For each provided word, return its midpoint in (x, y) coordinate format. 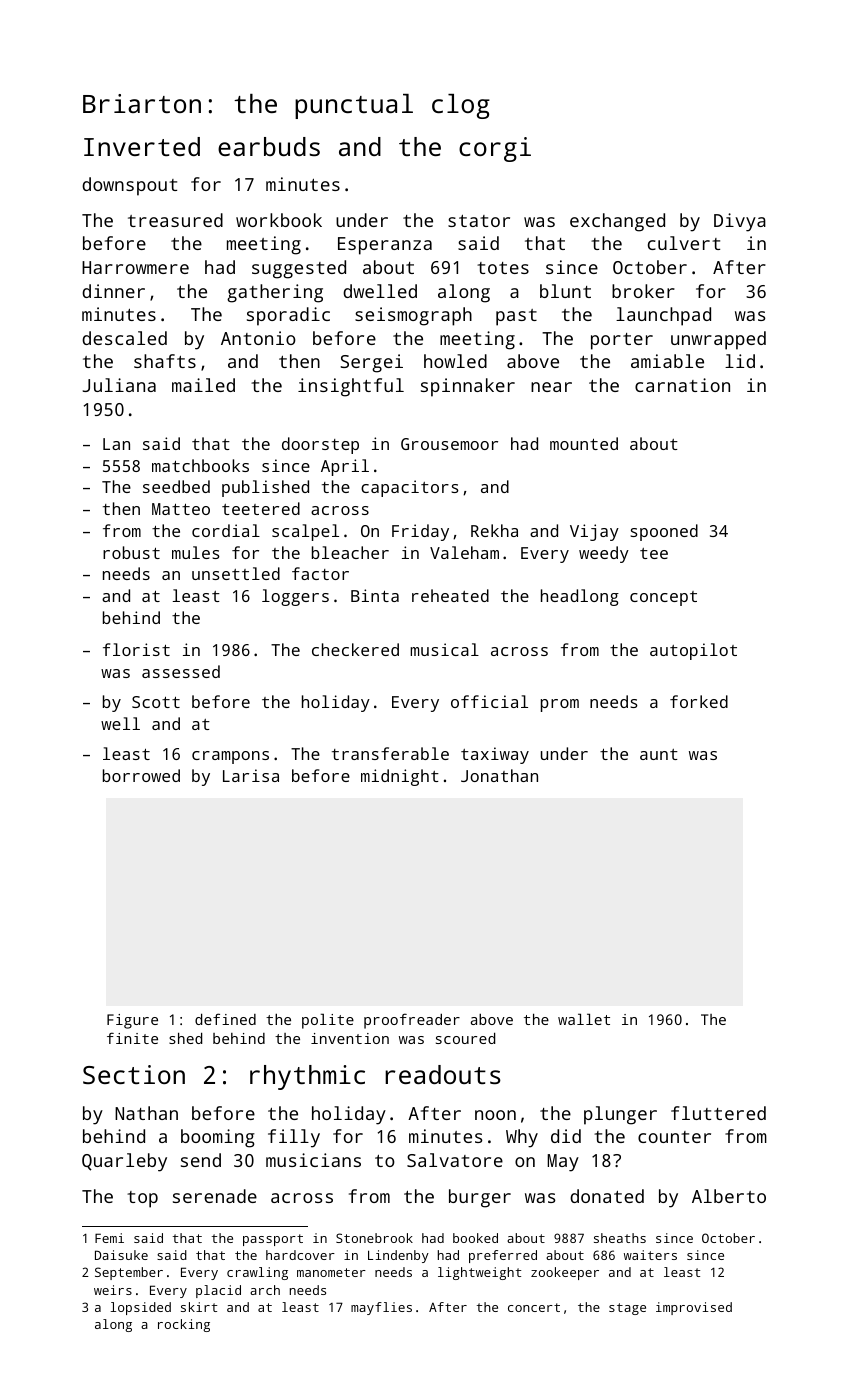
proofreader (412, 1021)
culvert (684, 243)
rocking (184, 1325)
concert (534, 1307)
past (516, 317)
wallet (584, 1019)
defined (225, 1019)
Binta (375, 595)
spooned (664, 532)
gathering (275, 293)
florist (136, 649)
